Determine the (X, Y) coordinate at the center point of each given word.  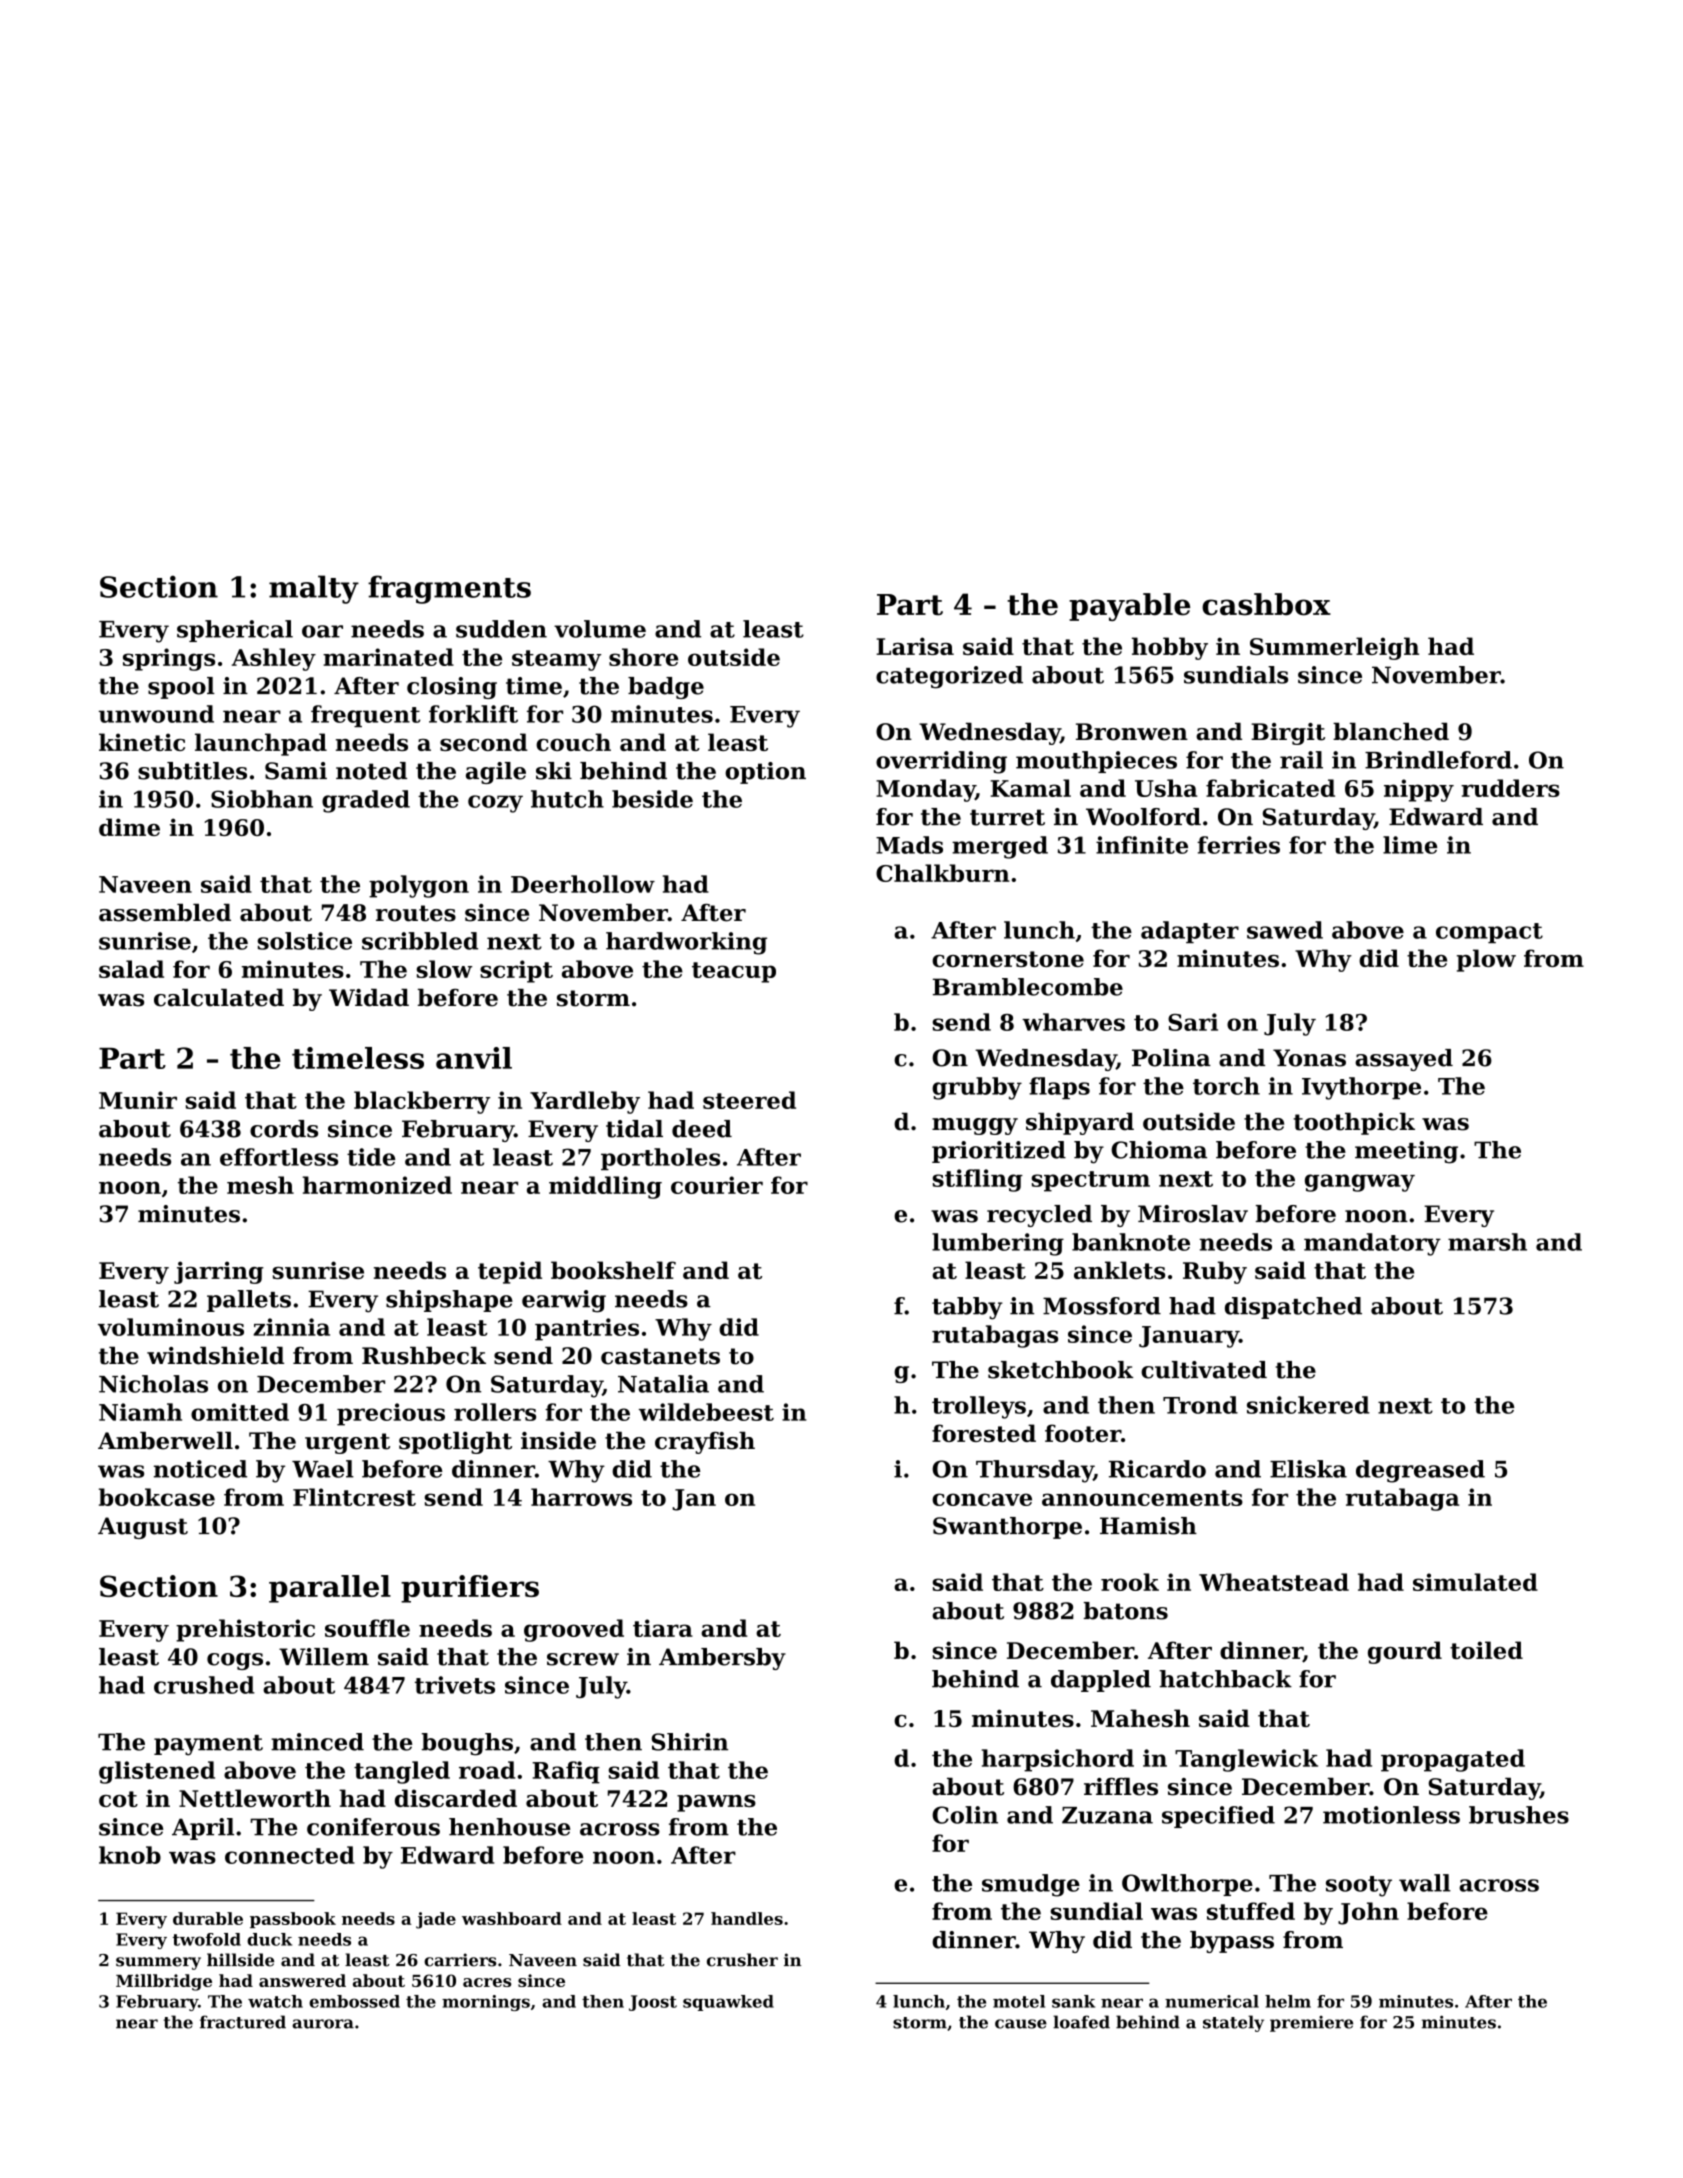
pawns (716, 1803)
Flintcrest (354, 1497)
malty (314, 589)
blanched (1391, 732)
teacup (734, 972)
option (765, 773)
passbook (293, 1920)
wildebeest (706, 1412)
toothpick (1354, 1124)
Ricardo (1157, 1469)
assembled (165, 913)
